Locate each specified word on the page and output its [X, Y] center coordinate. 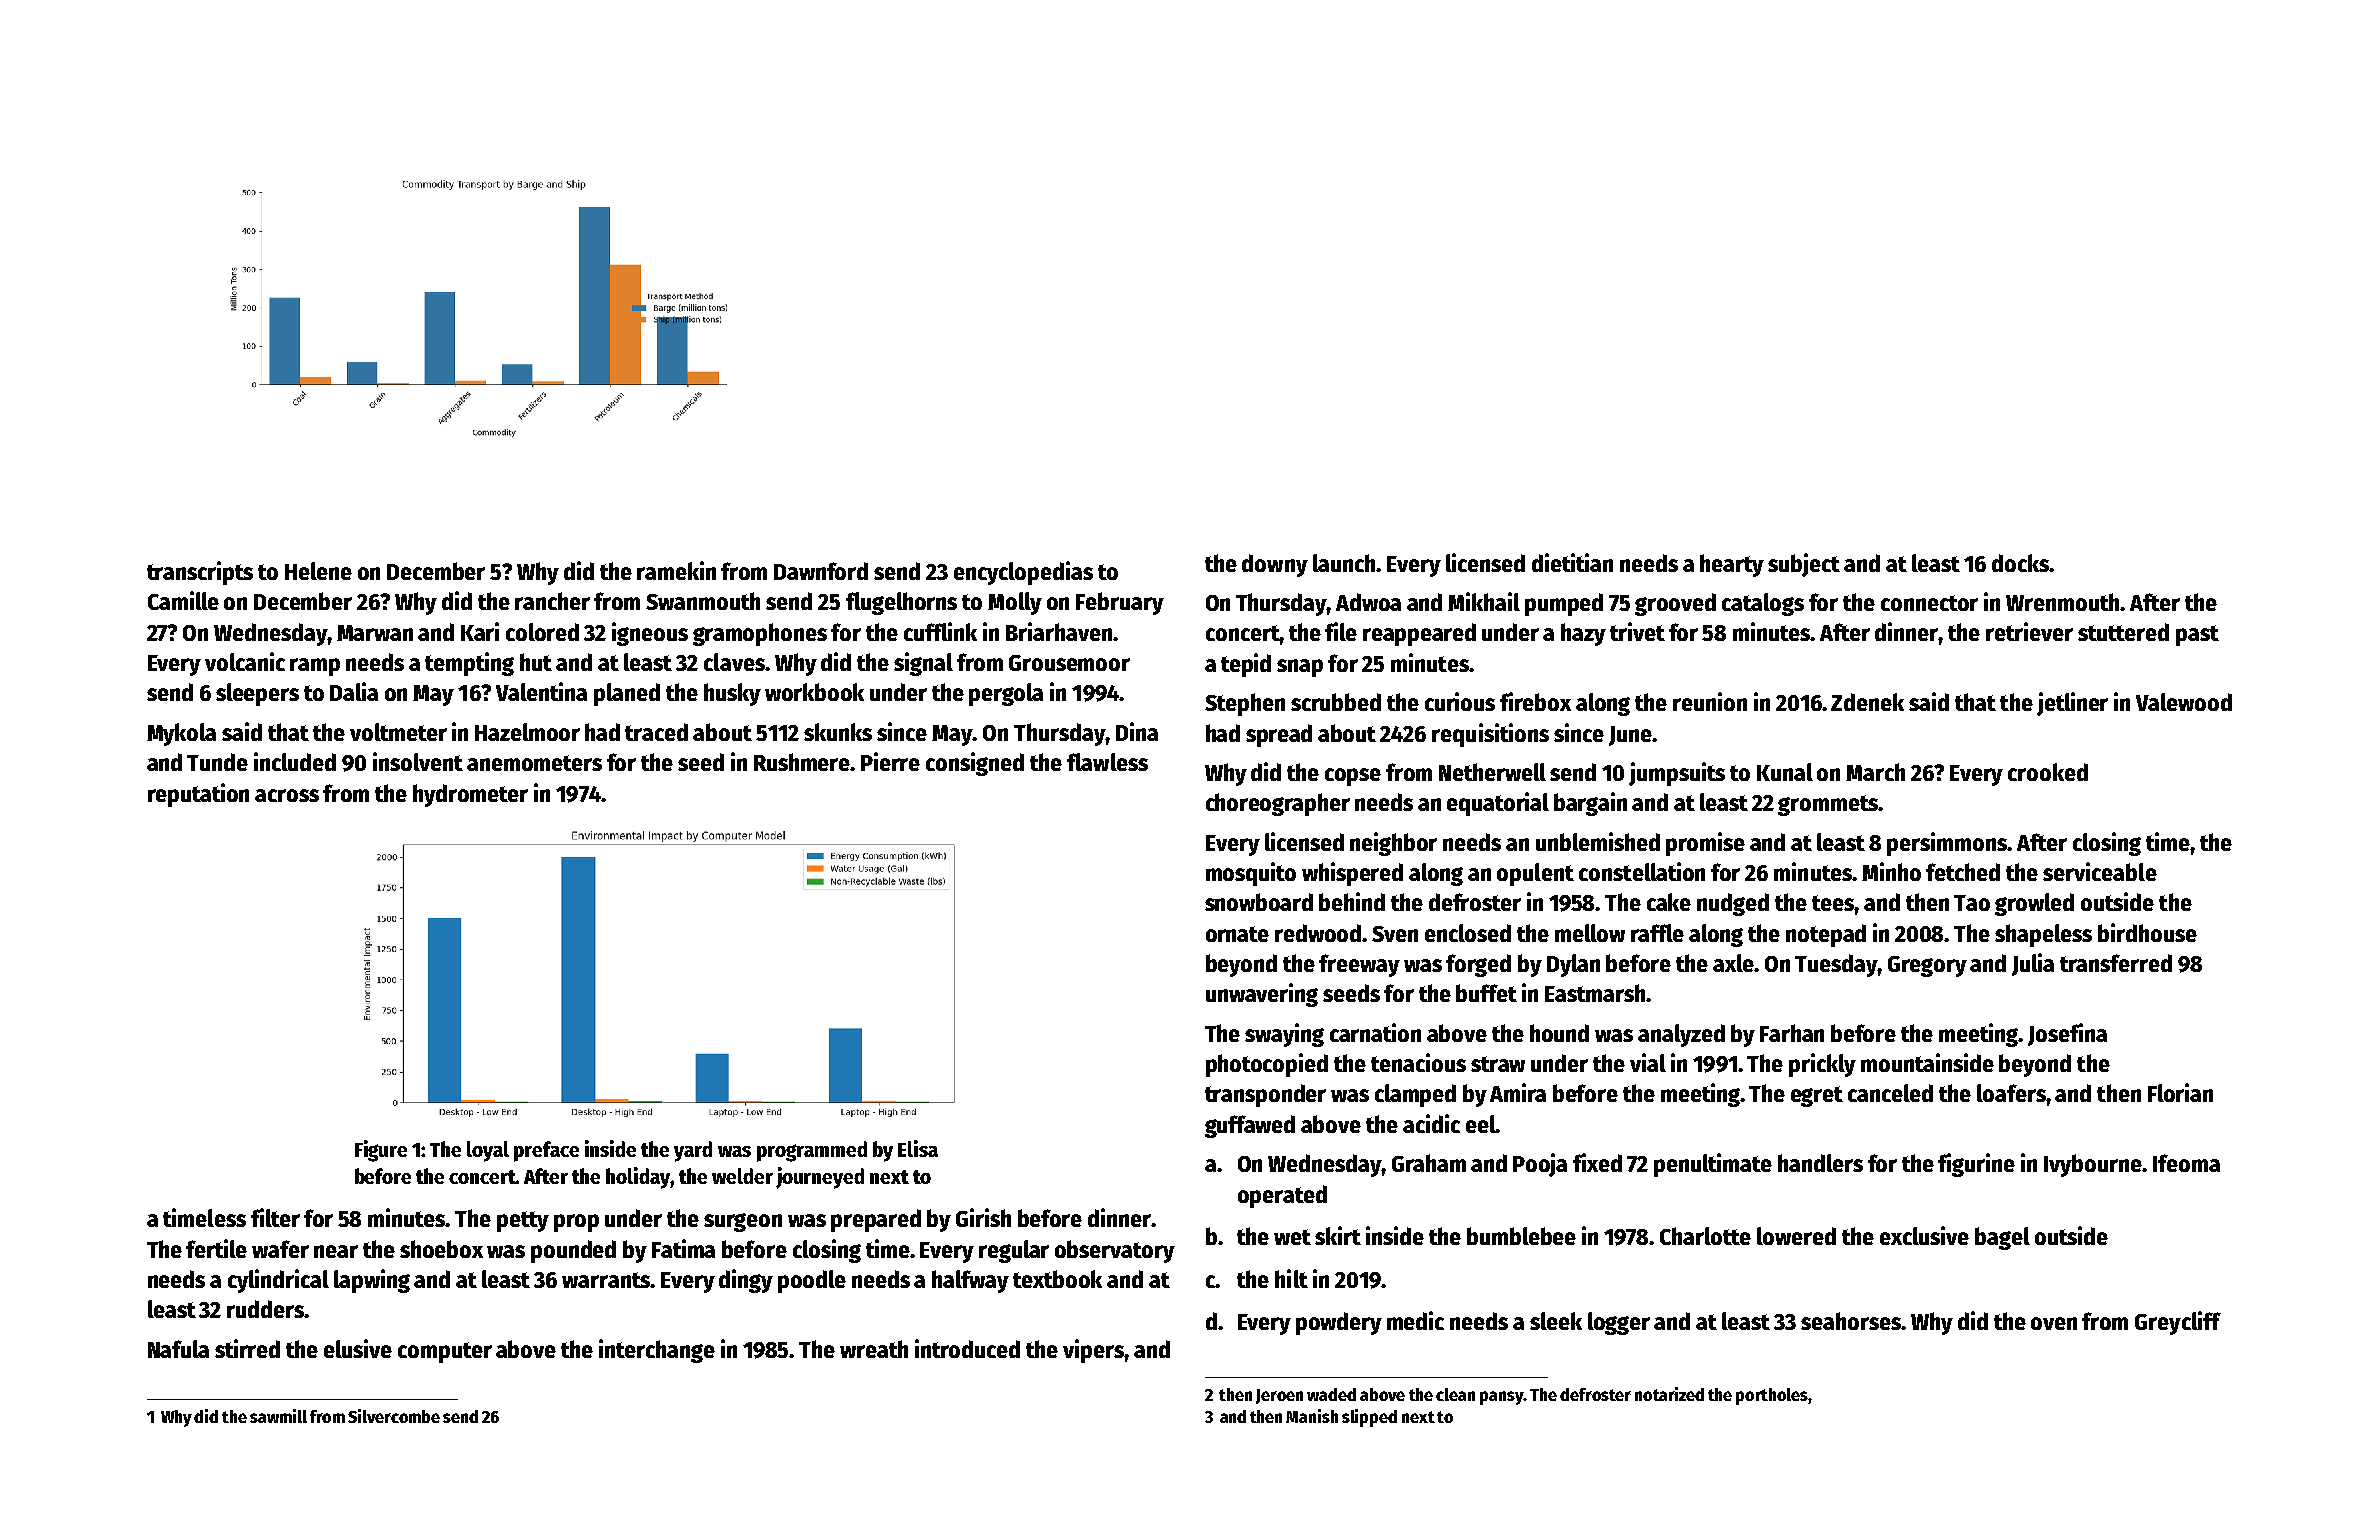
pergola [1006, 694]
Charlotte [1705, 1236]
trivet [1637, 631]
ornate [1237, 934]
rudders [265, 1309]
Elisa [918, 1148]
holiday [638, 1178]
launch [1344, 563]
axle [1734, 963]
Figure [381, 1151]
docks [2021, 563]
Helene [318, 571]
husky [732, 694]
